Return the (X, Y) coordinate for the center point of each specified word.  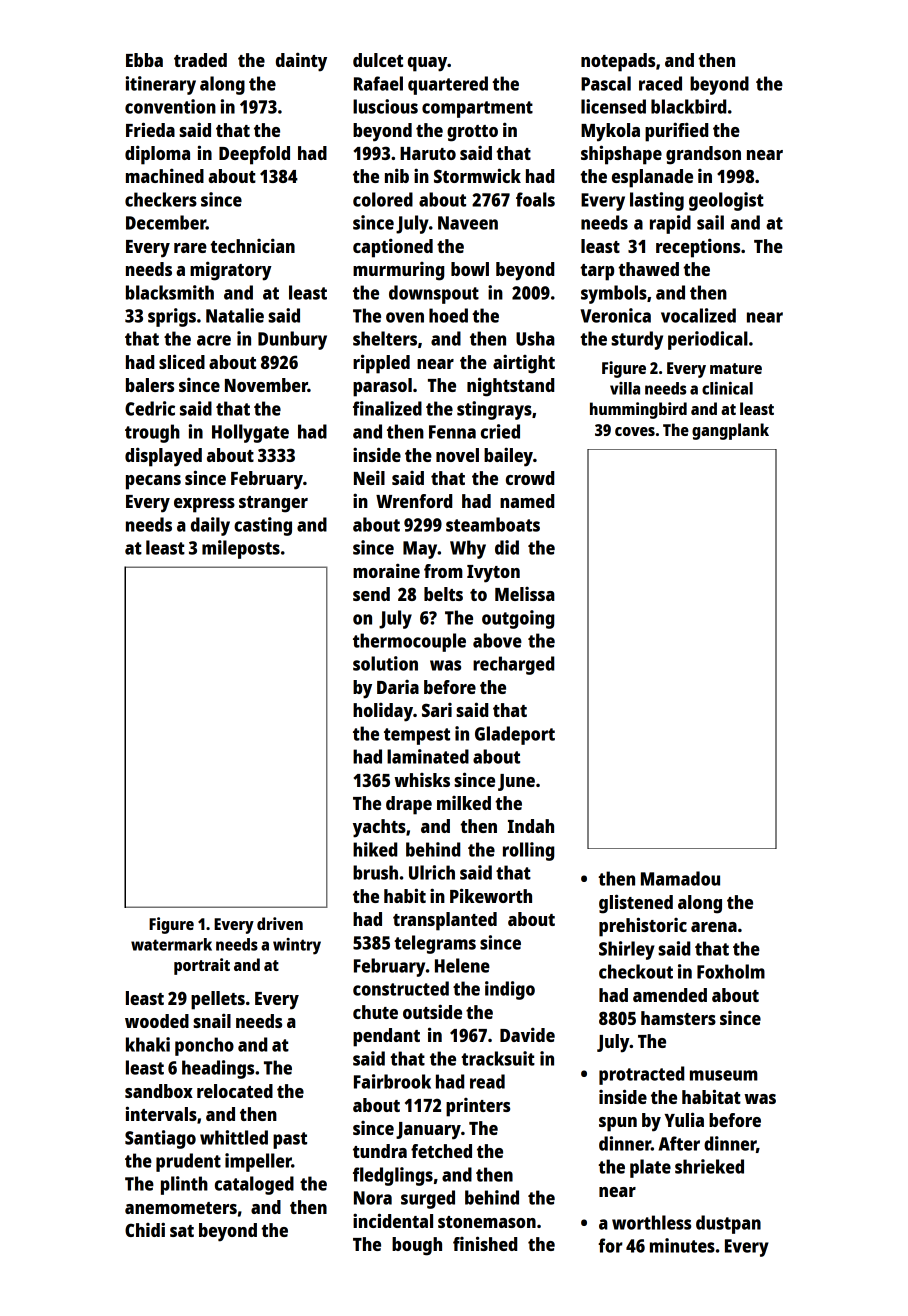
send (371, 594)
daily (210, 526)
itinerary (161, 85)
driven (280, 923)
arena (714, 927)
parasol (382, 387)
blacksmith (170, 292)
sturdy (637, 340)
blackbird (688, 106)
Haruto (428, 153)
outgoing (518, 619)
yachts (379, 828)
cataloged (254, 1185)
